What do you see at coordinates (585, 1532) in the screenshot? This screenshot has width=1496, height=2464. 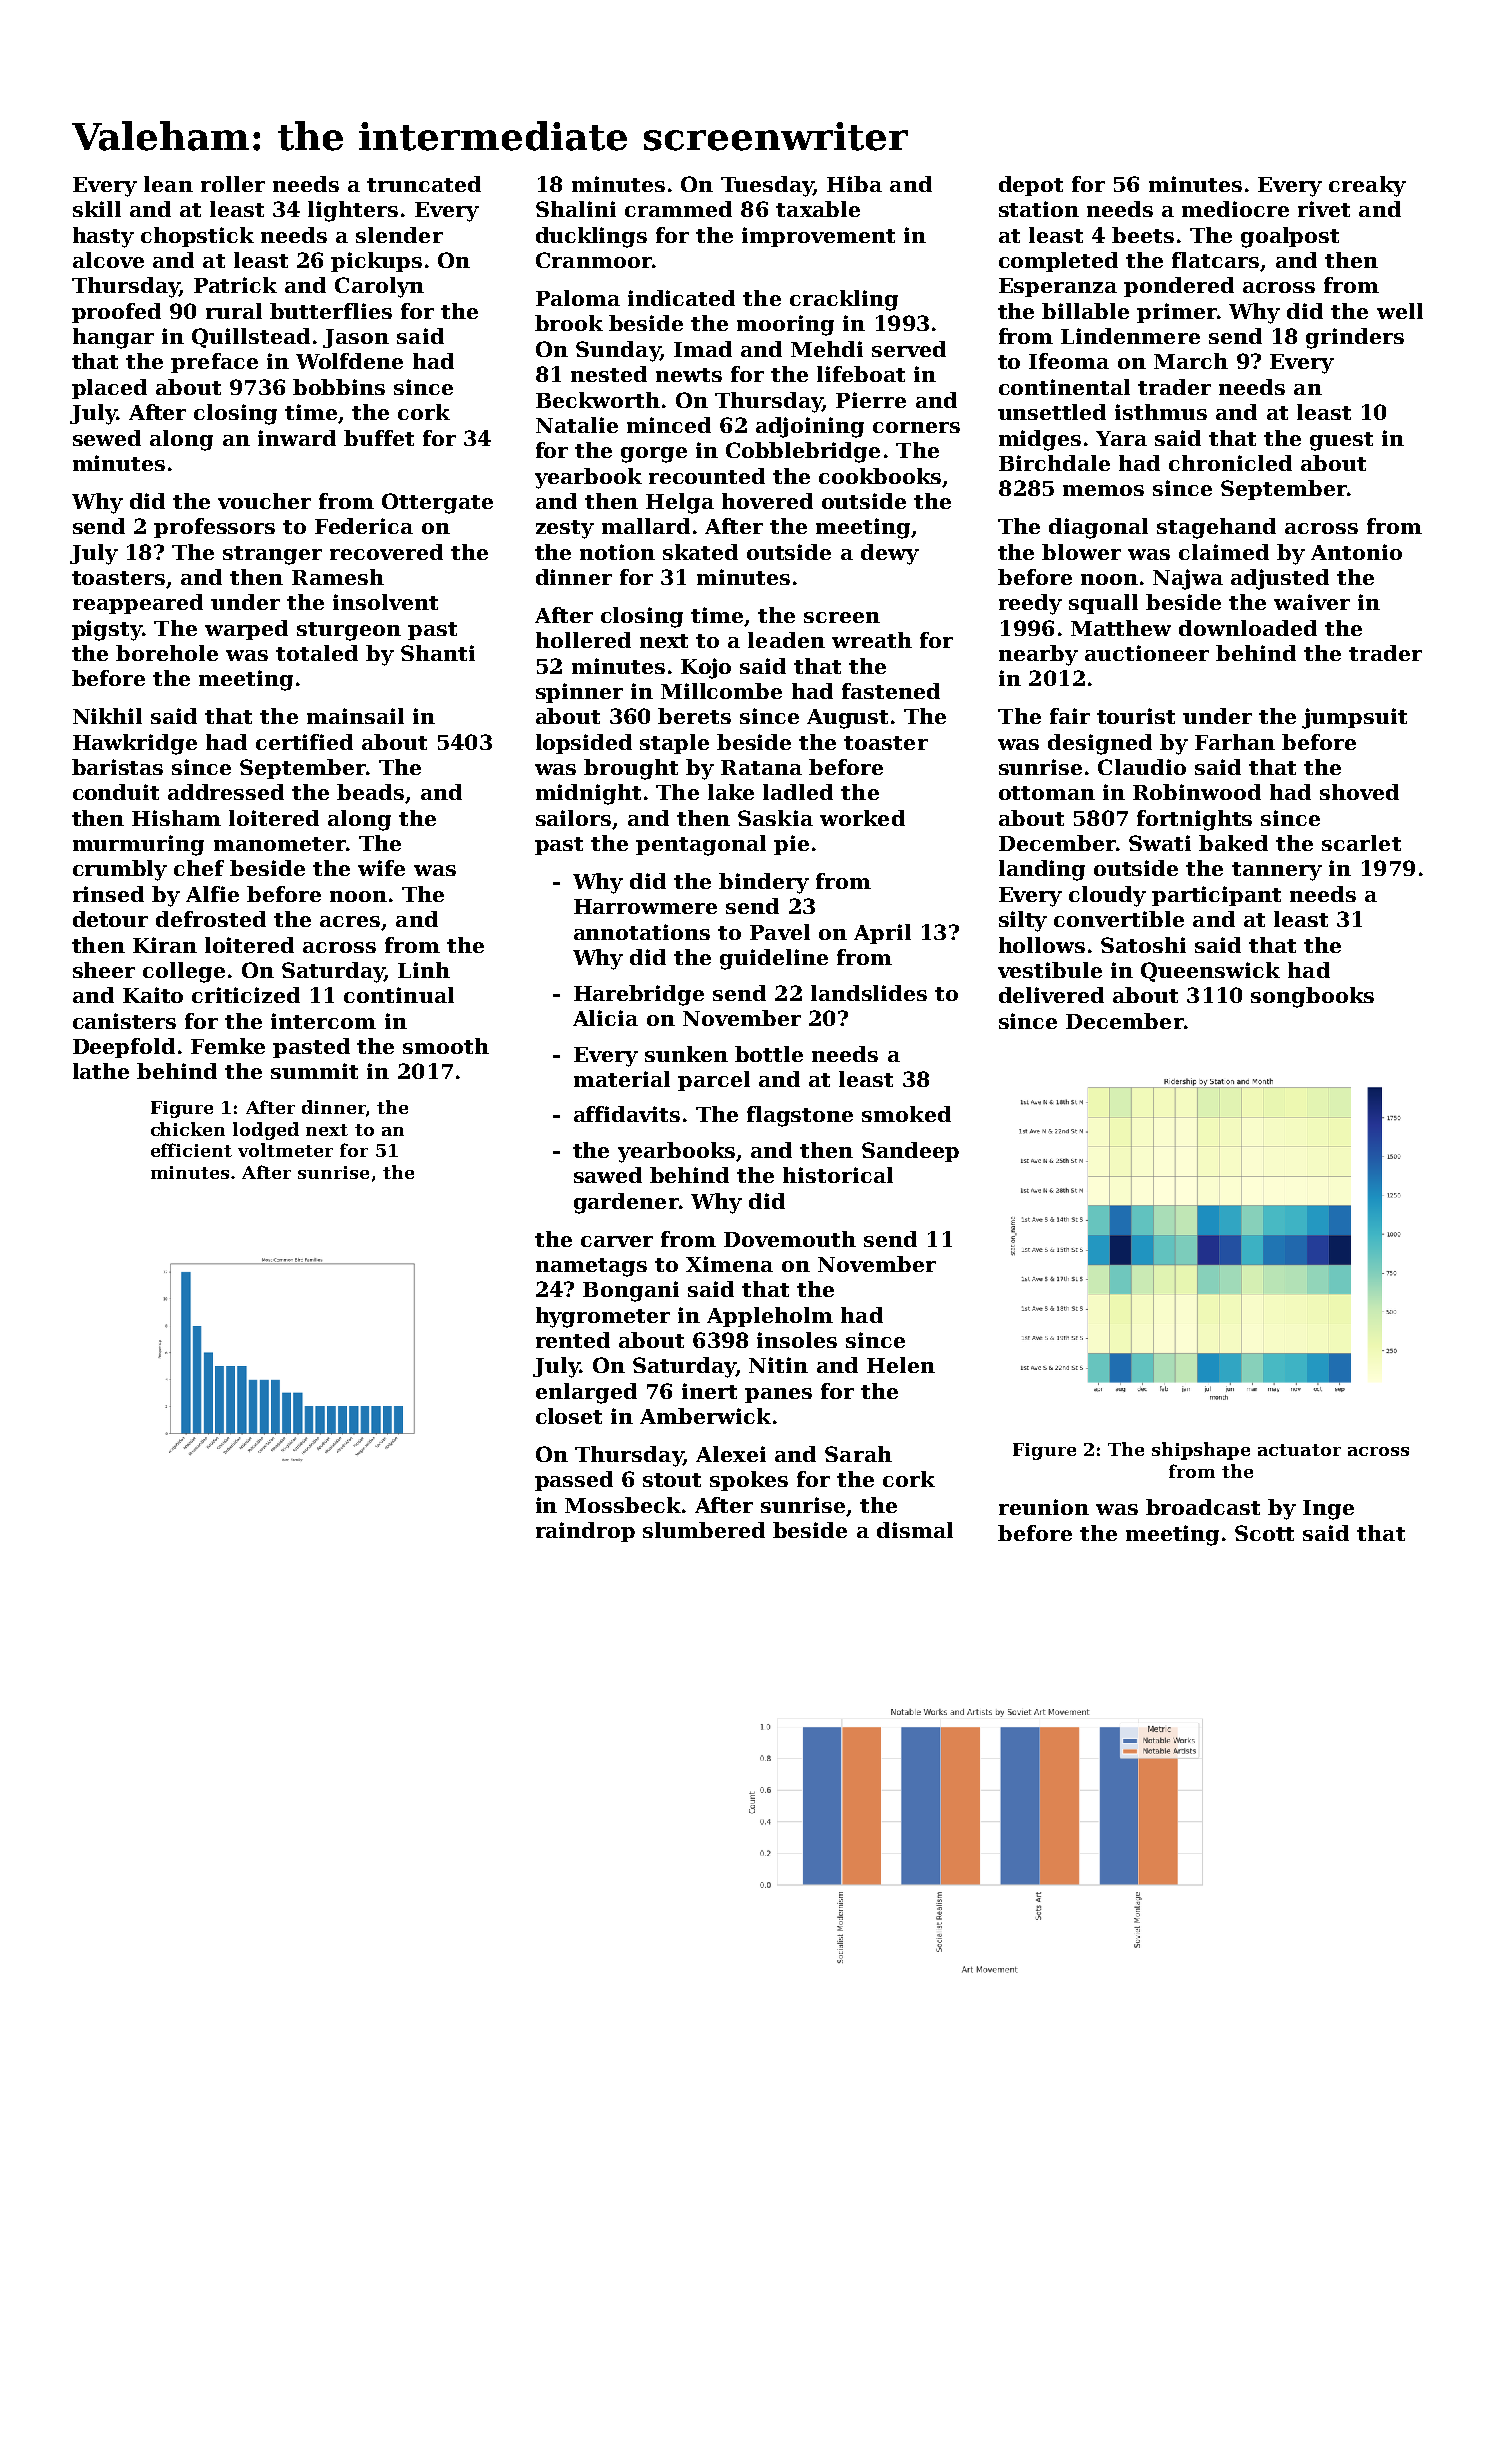 I see `raindrop` at bounding box center [585, 1532].
